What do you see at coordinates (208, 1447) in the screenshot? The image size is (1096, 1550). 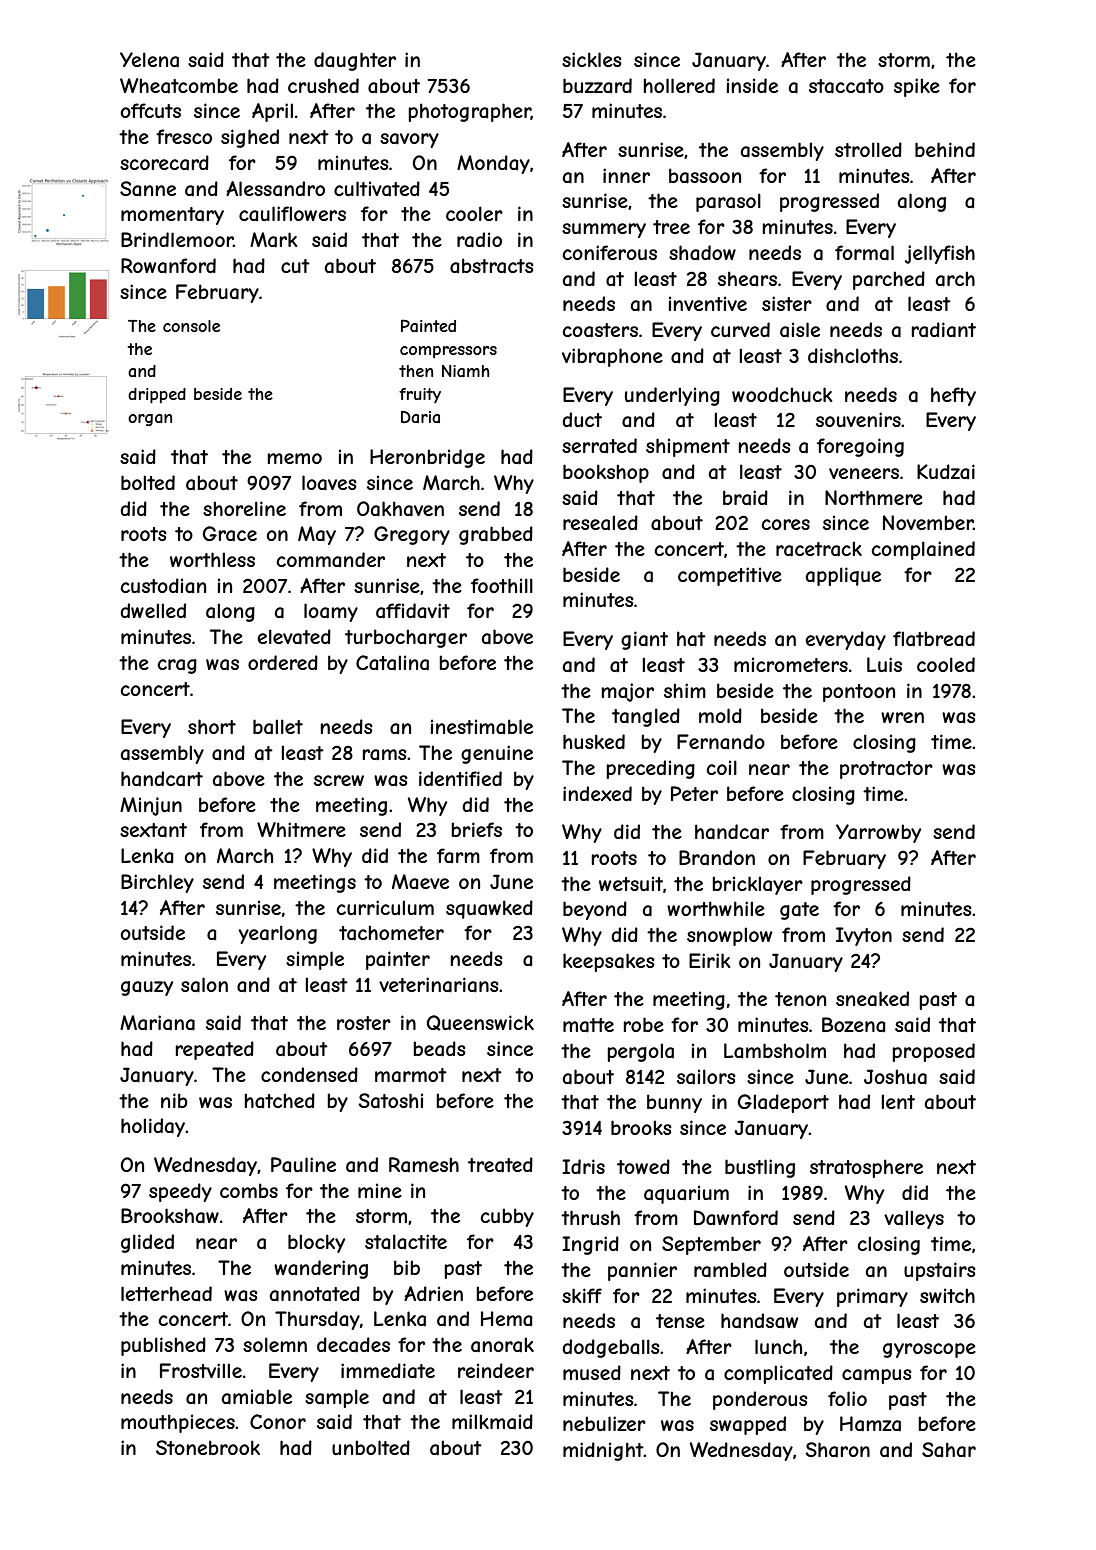 I see `Stonebrook` at bounding box center [208, 1447].
